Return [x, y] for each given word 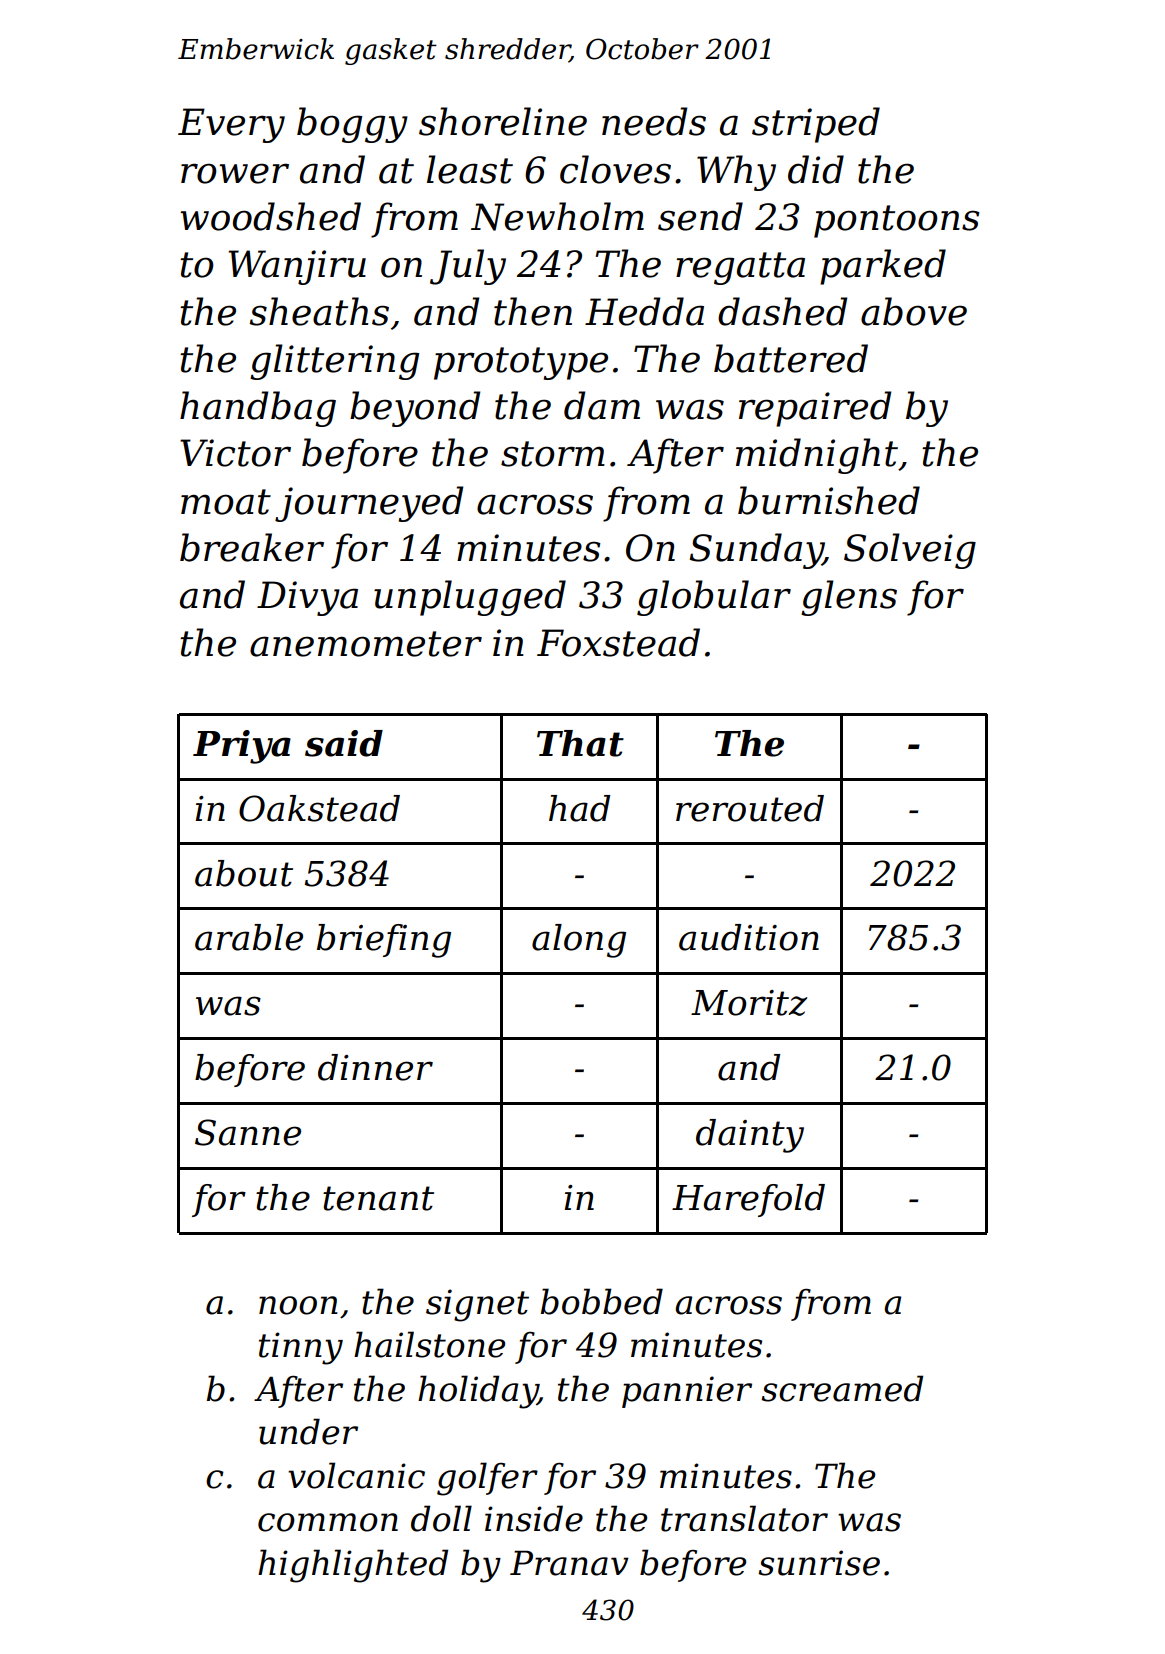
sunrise [819, 1563]
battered [791, 358]
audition [749, 937]
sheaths [319, 311]
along [579, 941]
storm [553, 454]
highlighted [353, 1566]
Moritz [749, 1003]
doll [441, 1518]
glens [849, 598]
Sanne [248, 1132]
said [344, 743]
